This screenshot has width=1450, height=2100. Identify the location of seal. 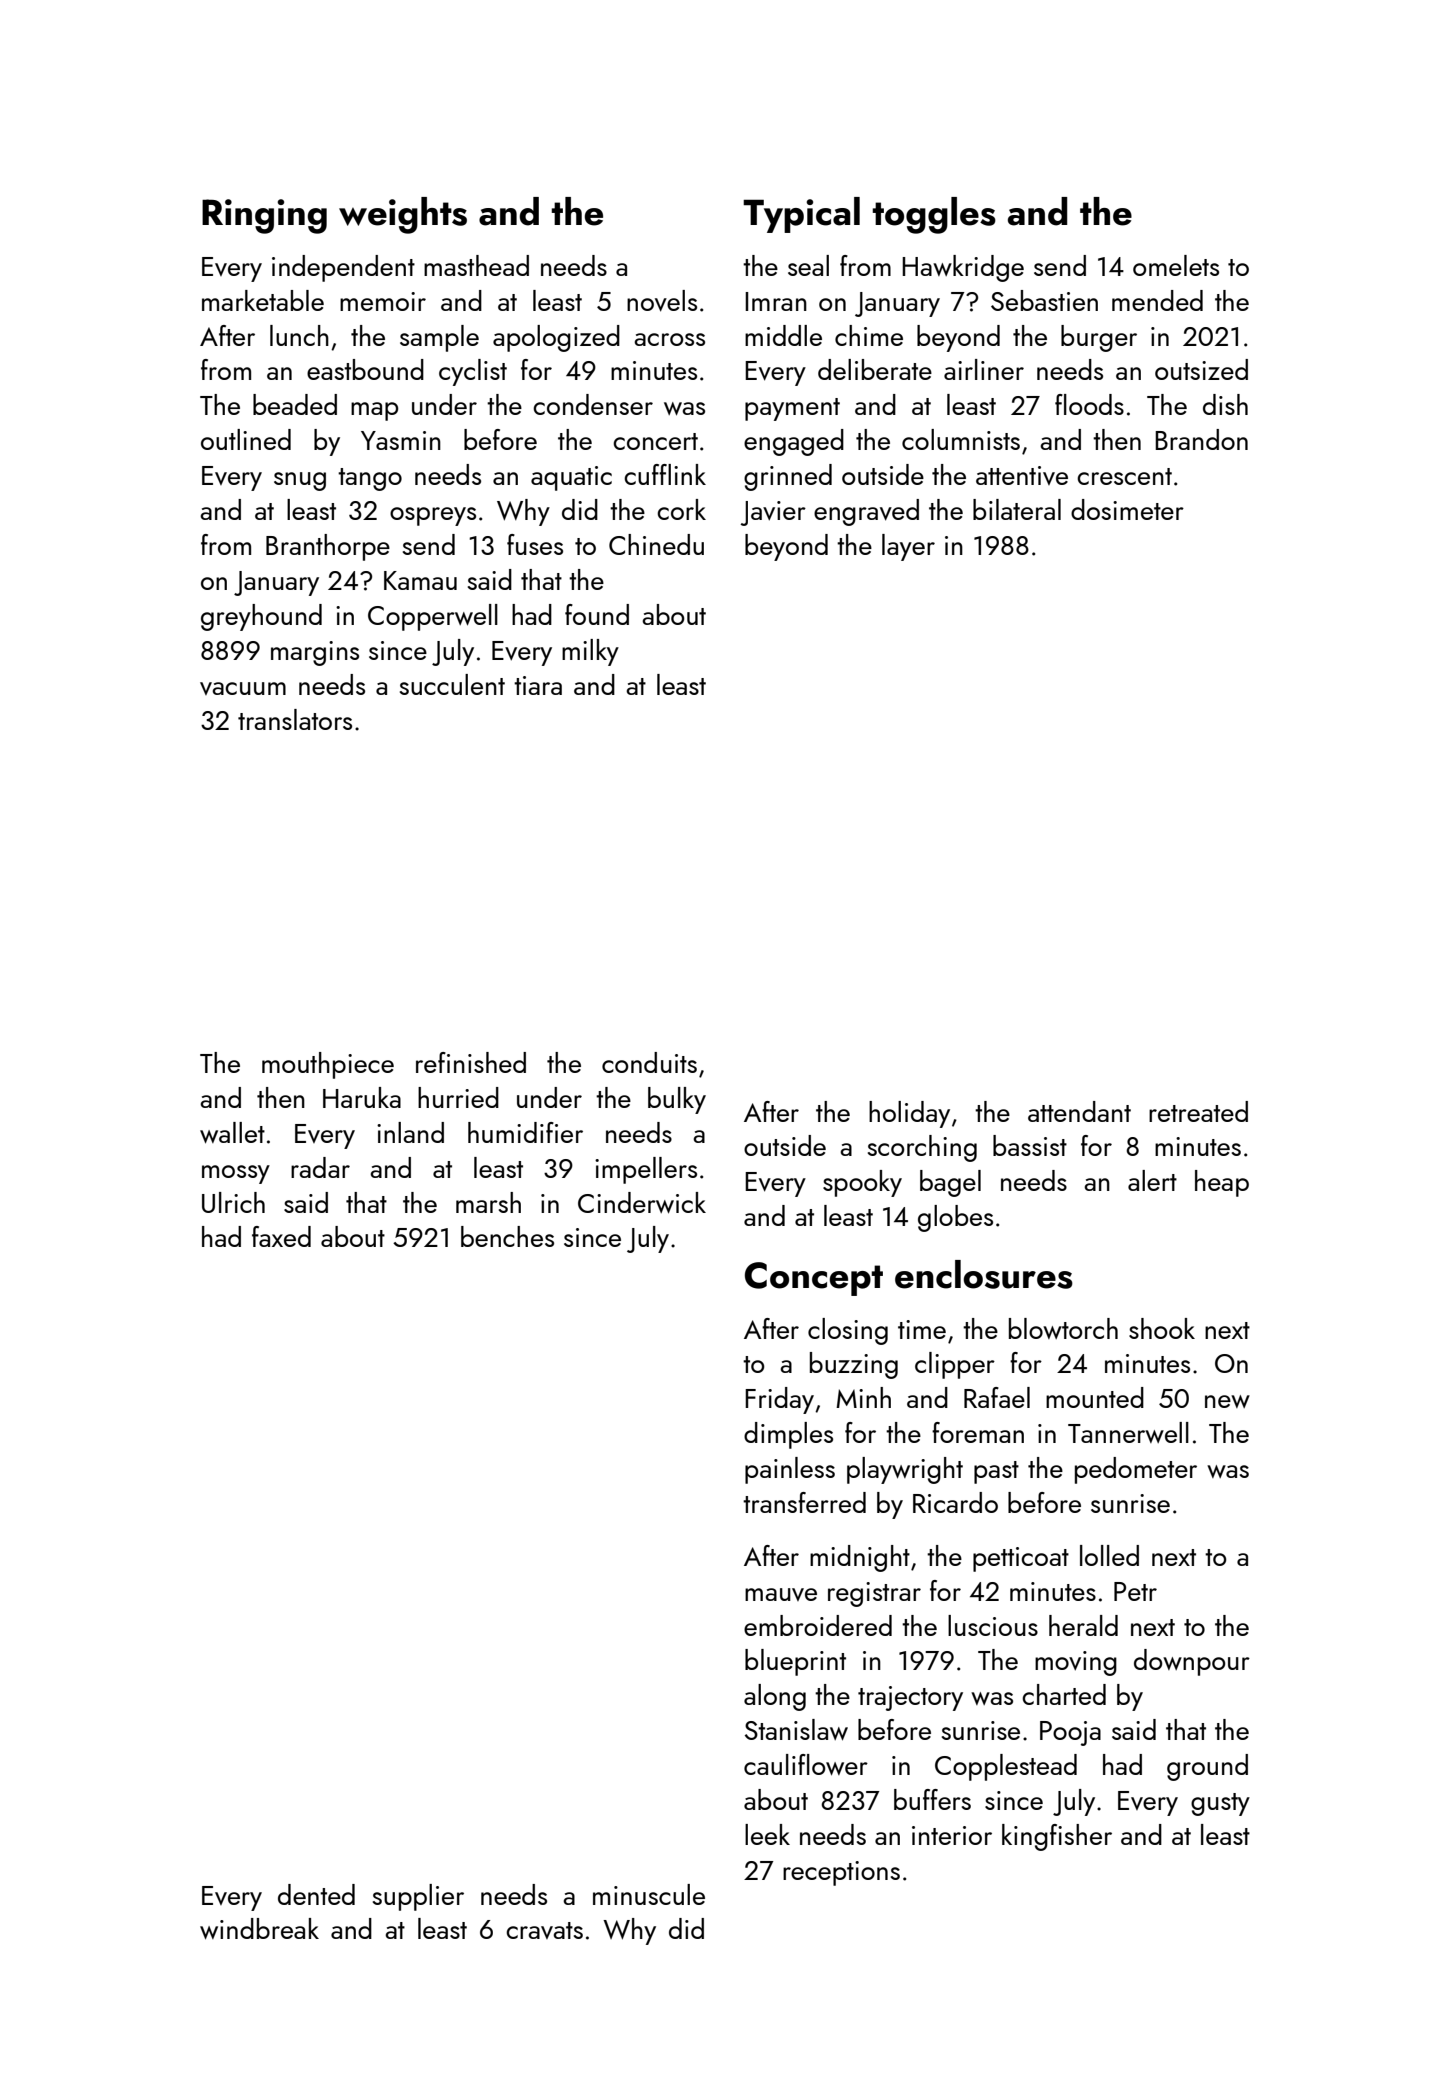
(808, 265).
